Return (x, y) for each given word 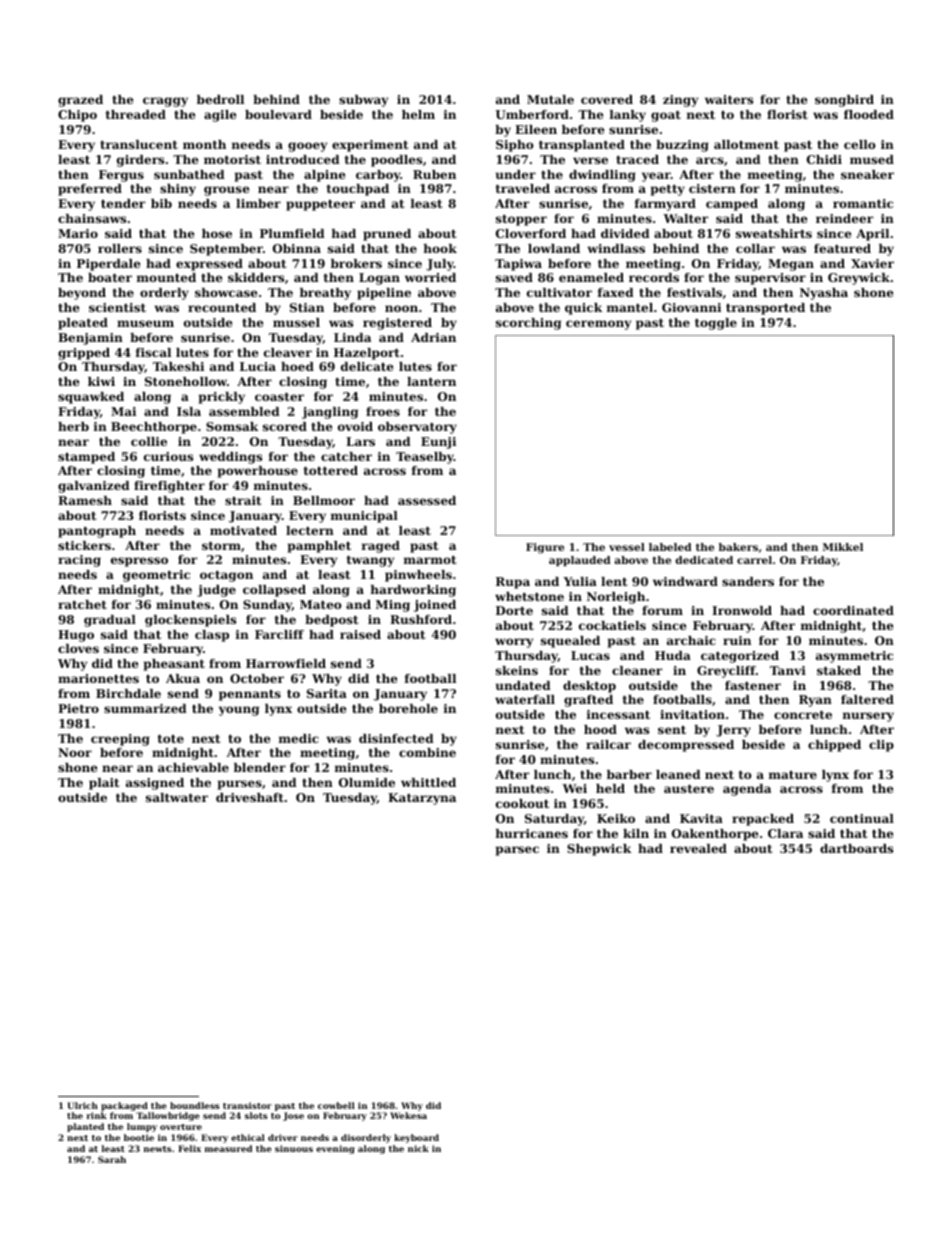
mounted (166, 277)
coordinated (853, 610)
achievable (193, 767)
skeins (517, 670)
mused (872, 159)
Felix (189, 1148)
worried (430, 277)
